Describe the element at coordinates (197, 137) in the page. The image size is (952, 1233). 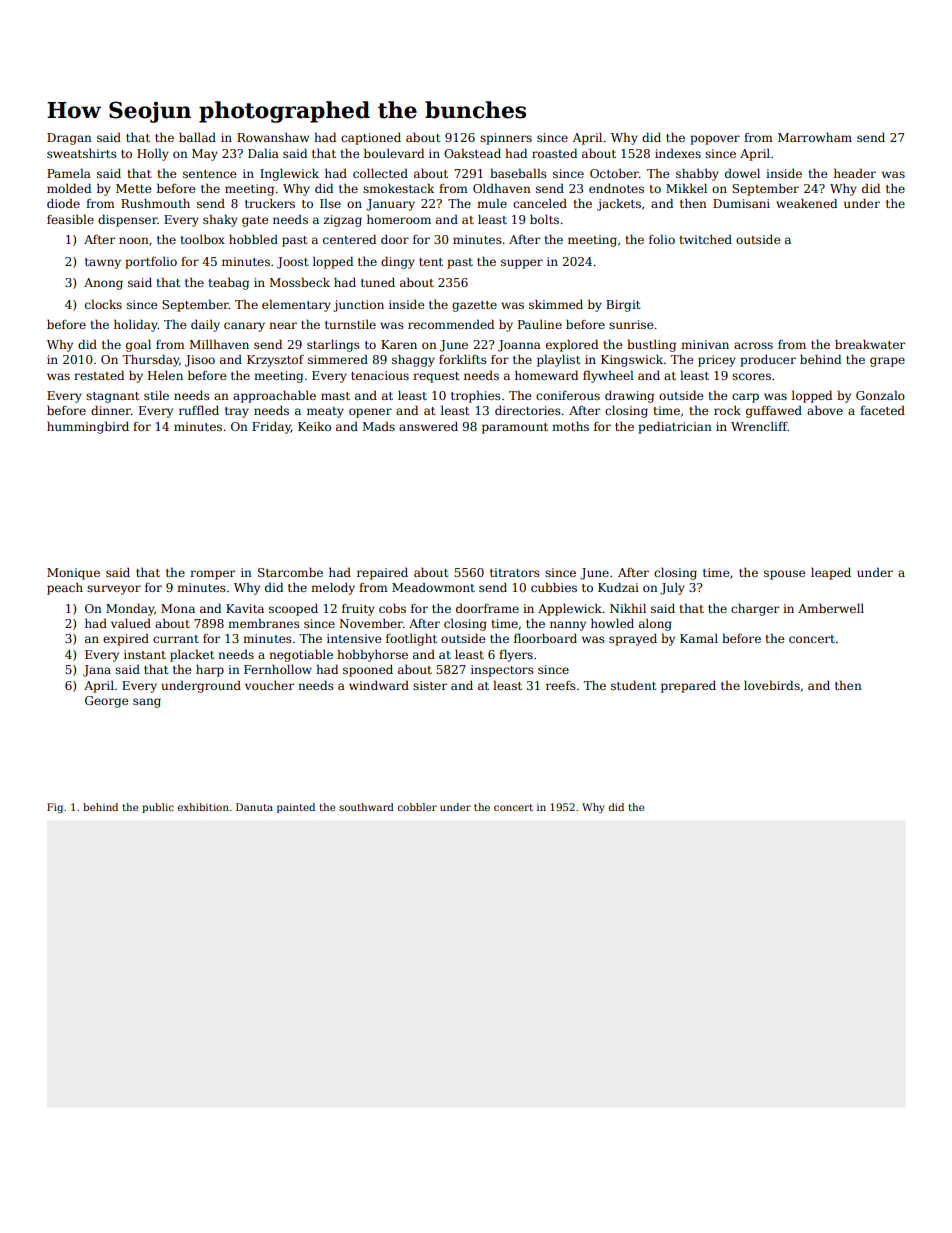
I see `ballad` at that location.
